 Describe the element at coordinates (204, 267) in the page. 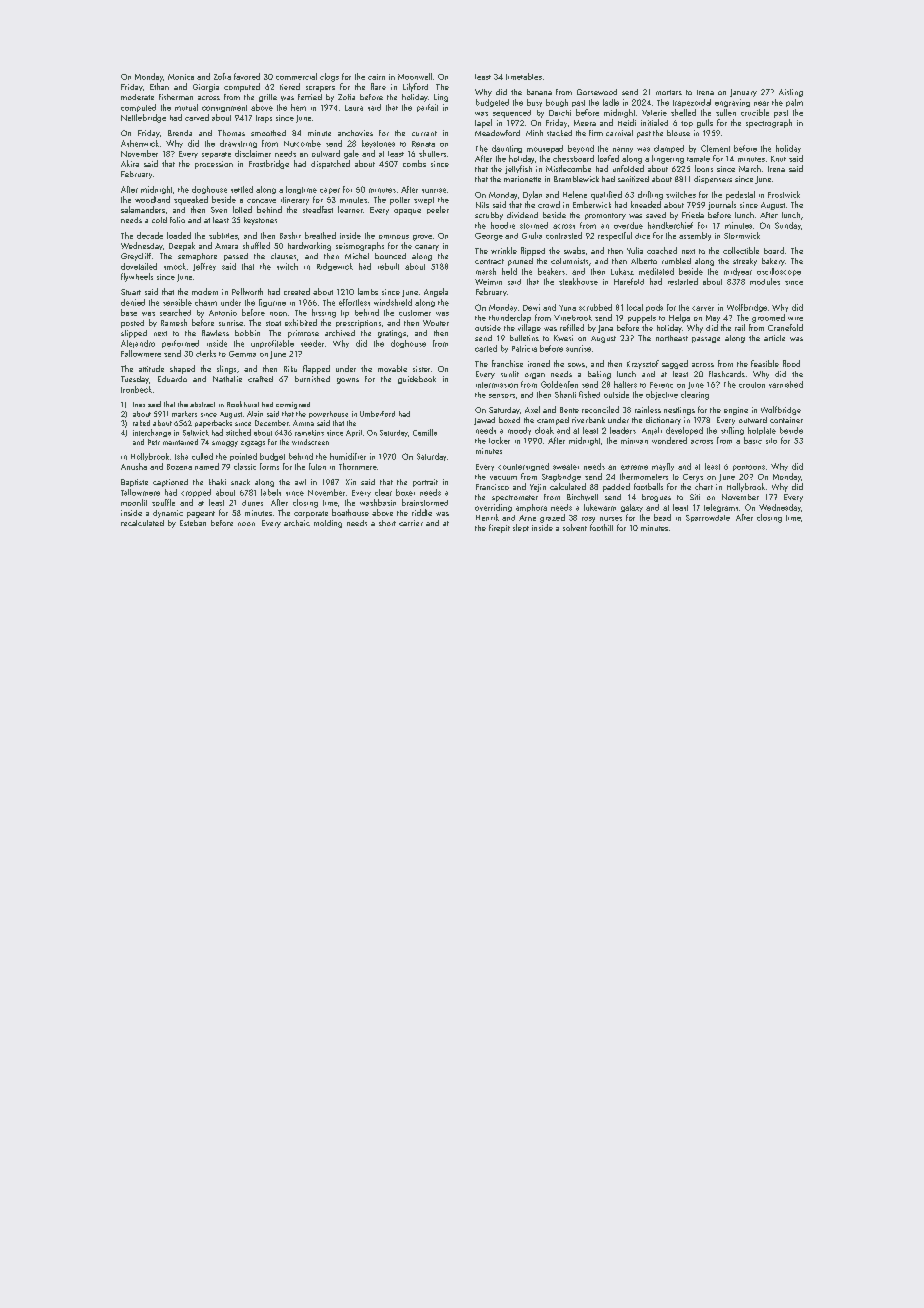

I see `Jeffrey` at that location.
